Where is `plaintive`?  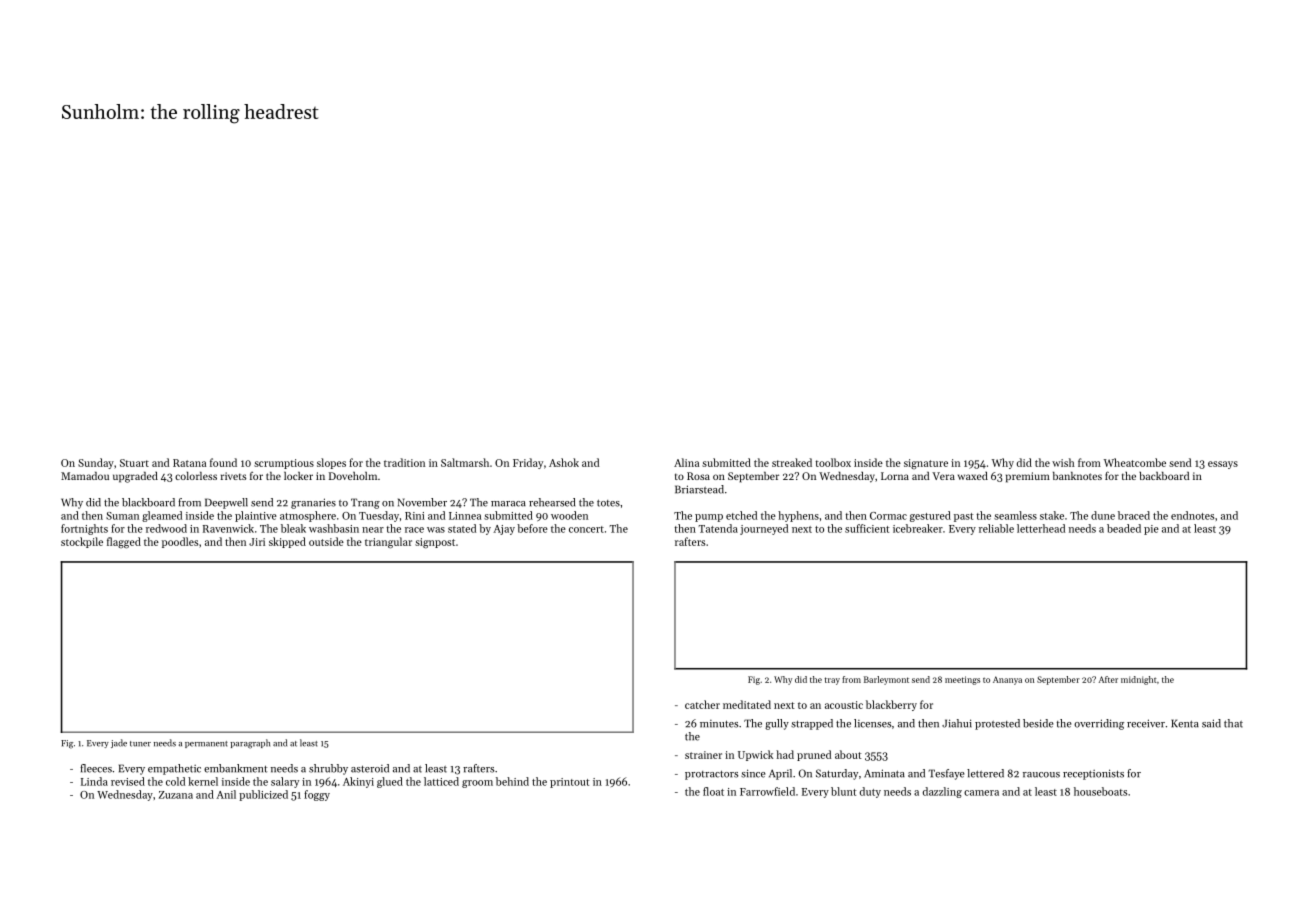 plaintive is located at coordinates (256, 516).
